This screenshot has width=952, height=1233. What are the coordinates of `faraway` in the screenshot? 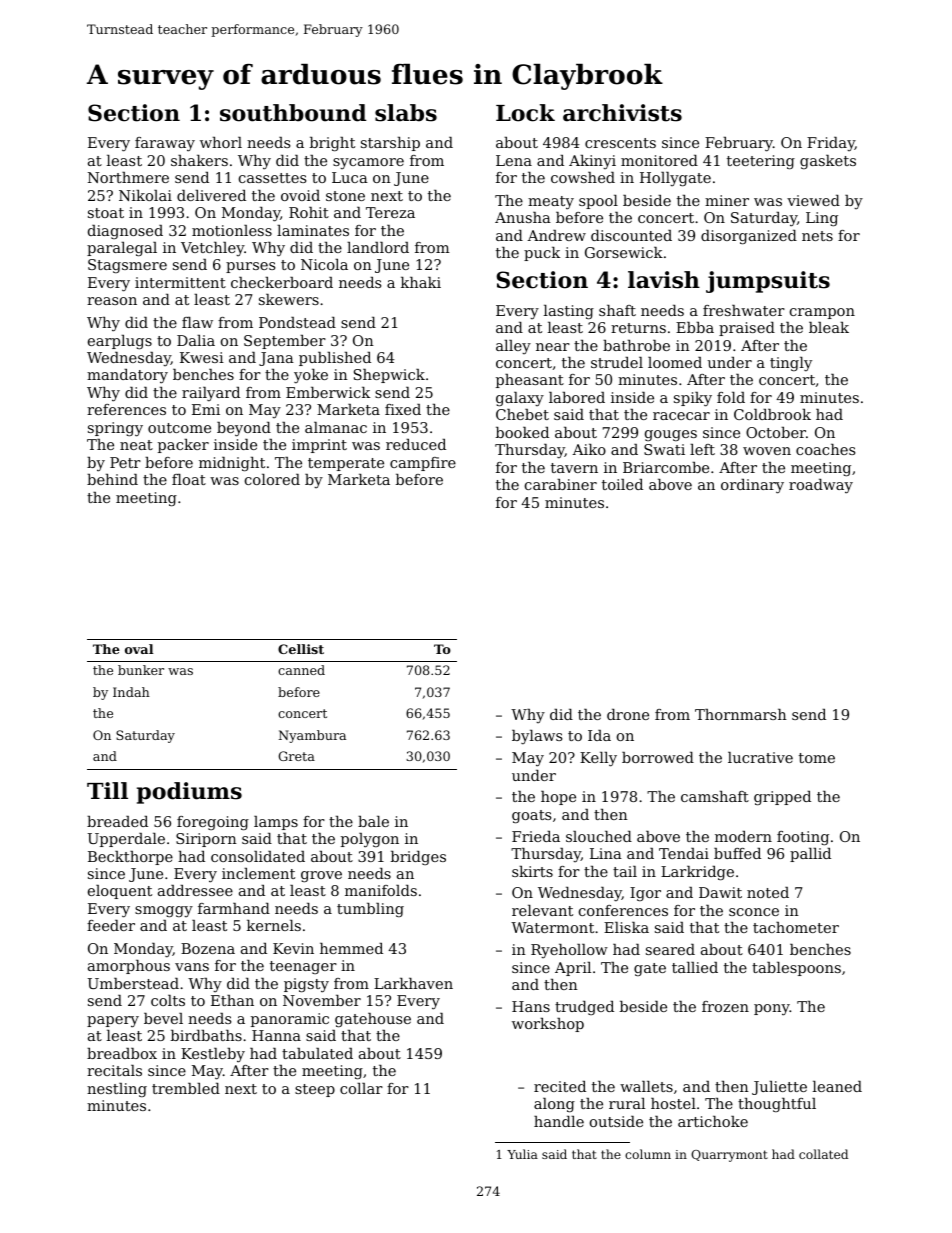 It's located at (165, 144).
